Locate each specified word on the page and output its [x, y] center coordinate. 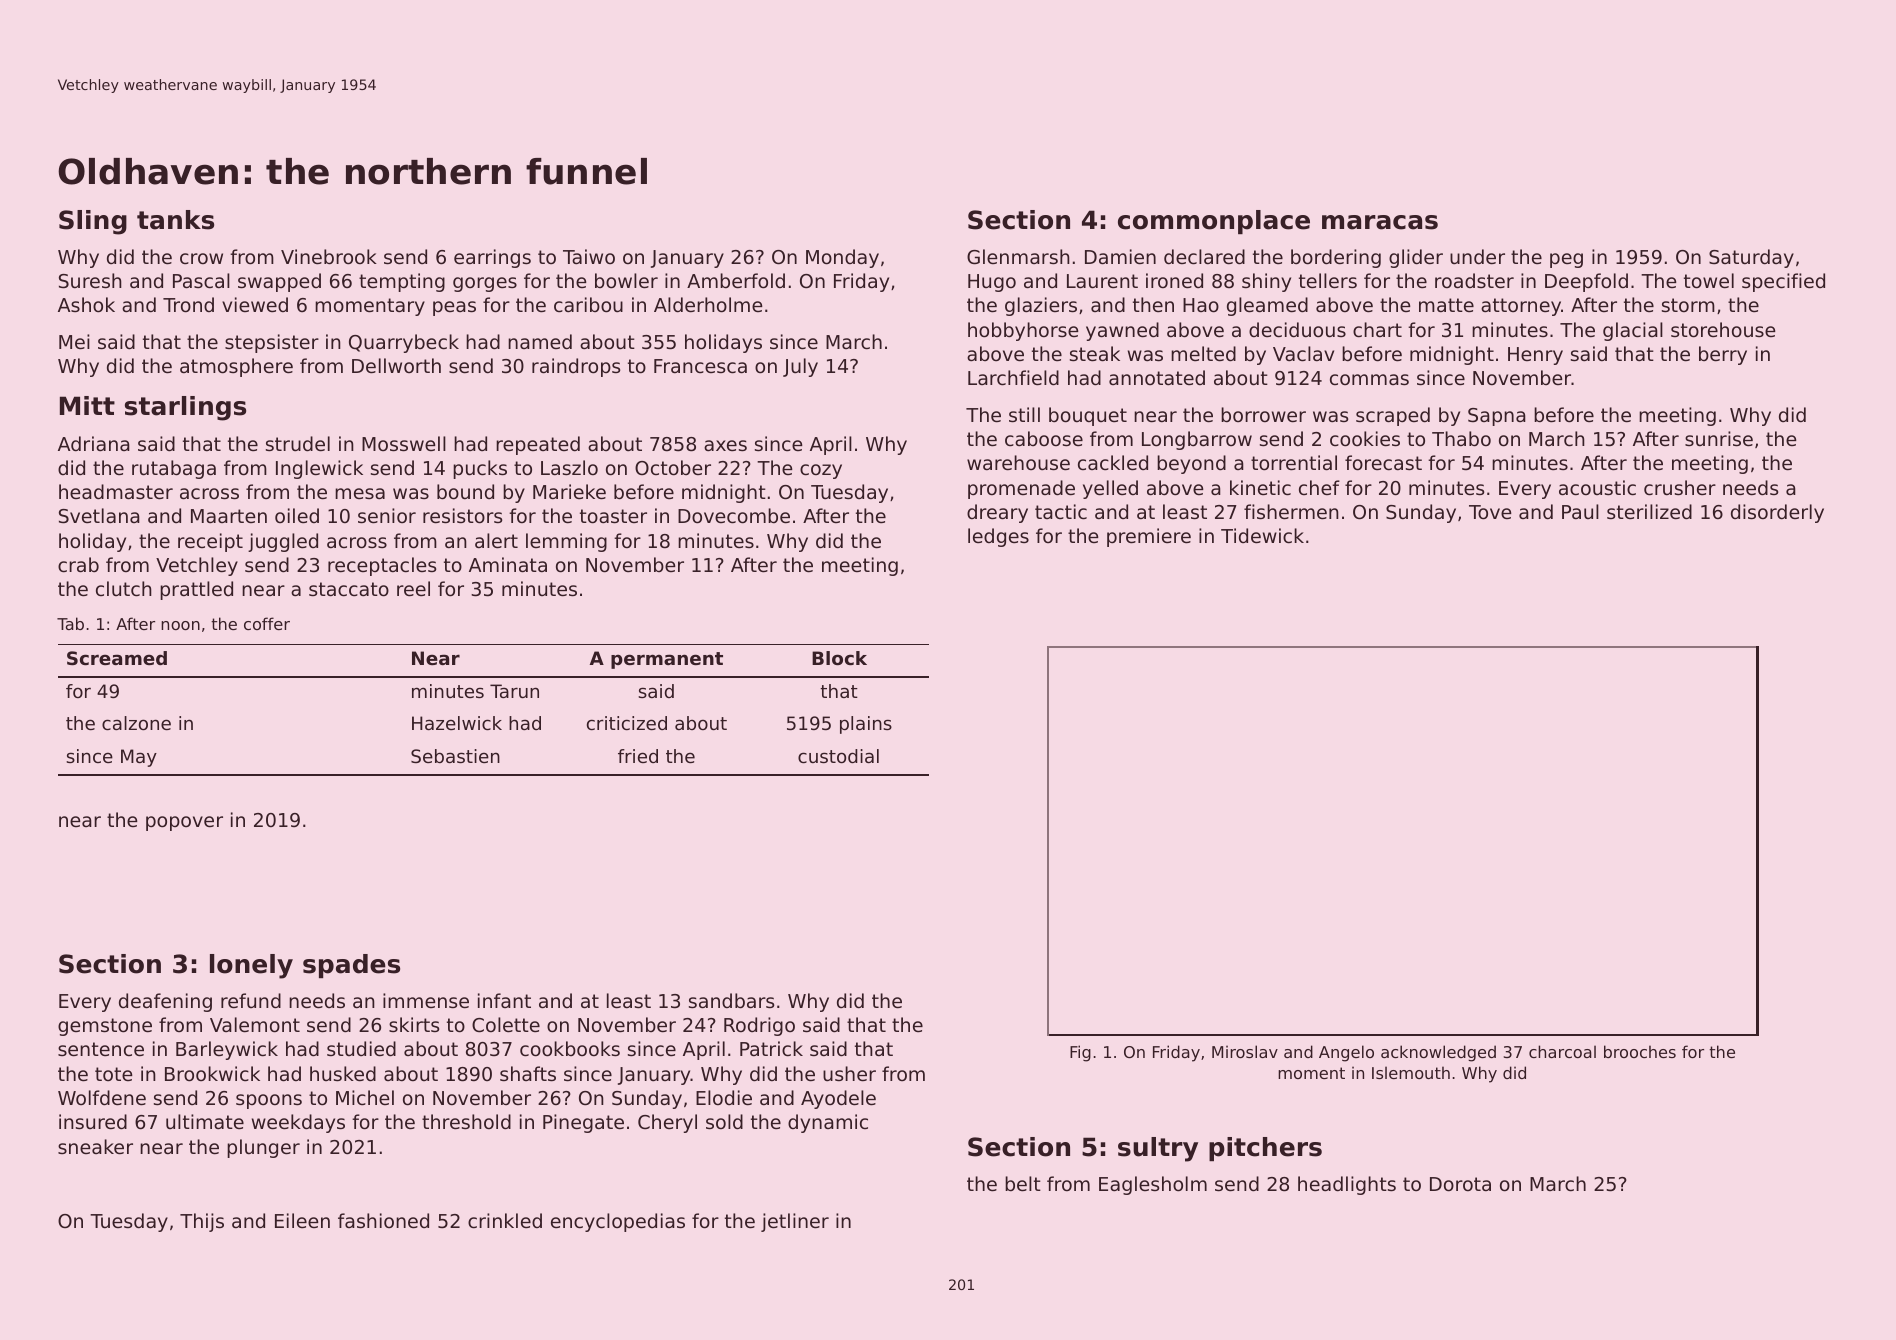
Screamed [117, 658]
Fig [1080, 1053]
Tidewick [1262, 535]
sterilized [1649, 511]
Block [839, 658]
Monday [842, 258]
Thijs [202, 1222]
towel [1709, 280]
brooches [1640, 1051]
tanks [175, 220]
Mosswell [404, 443]
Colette [506, 1024]
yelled [1110, 489]
